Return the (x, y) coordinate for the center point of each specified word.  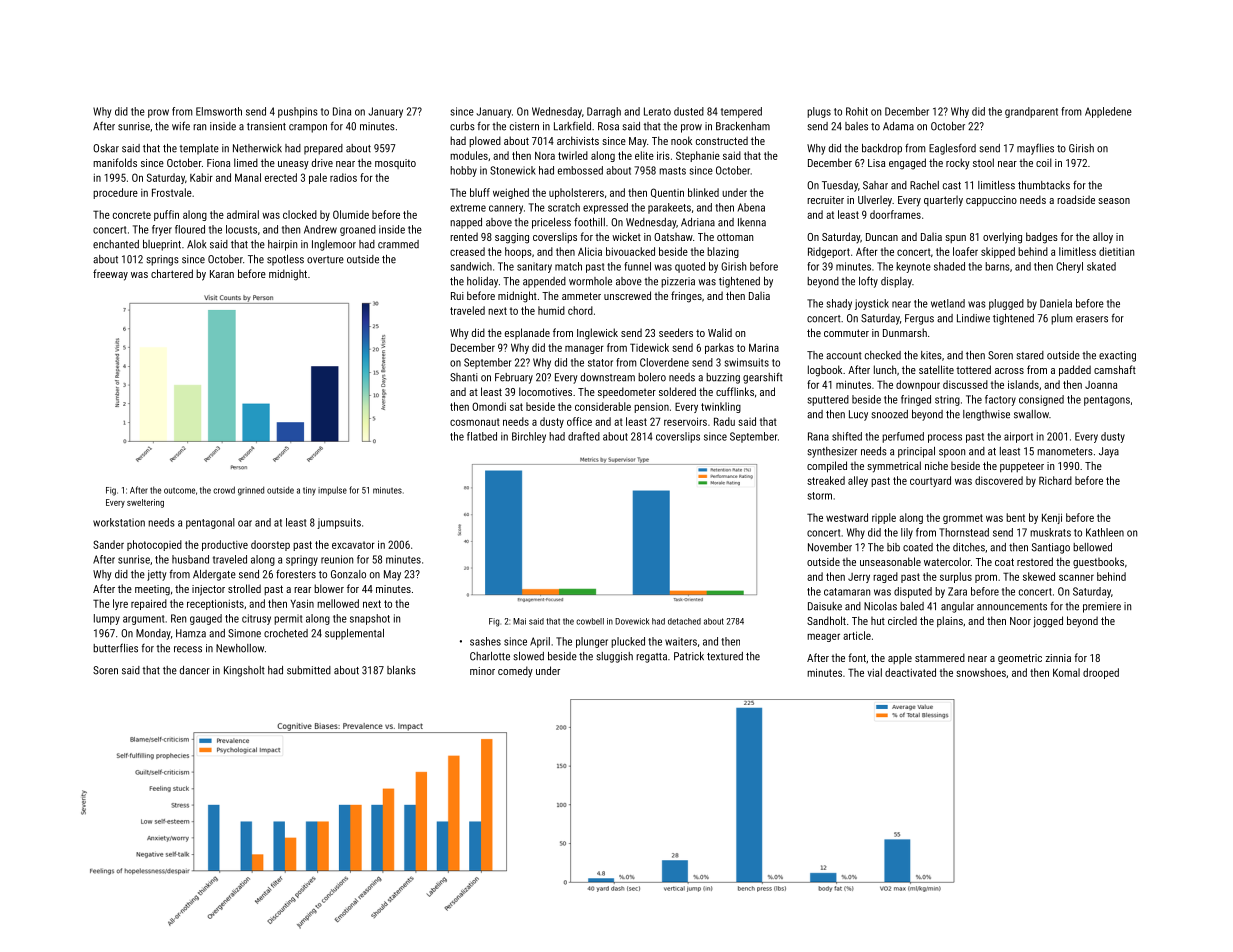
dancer (195, 670)
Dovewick (632, 621)
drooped (1101, 673)
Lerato (657, 111)
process (945, 438)
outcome (179, 491)
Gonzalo (348, 574)
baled (912, 606)
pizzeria (678, 282)
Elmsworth (219, 111)
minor (482, 671)
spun (955, 239)
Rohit (857, 111)
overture (325, 260)
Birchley (529, 437)
